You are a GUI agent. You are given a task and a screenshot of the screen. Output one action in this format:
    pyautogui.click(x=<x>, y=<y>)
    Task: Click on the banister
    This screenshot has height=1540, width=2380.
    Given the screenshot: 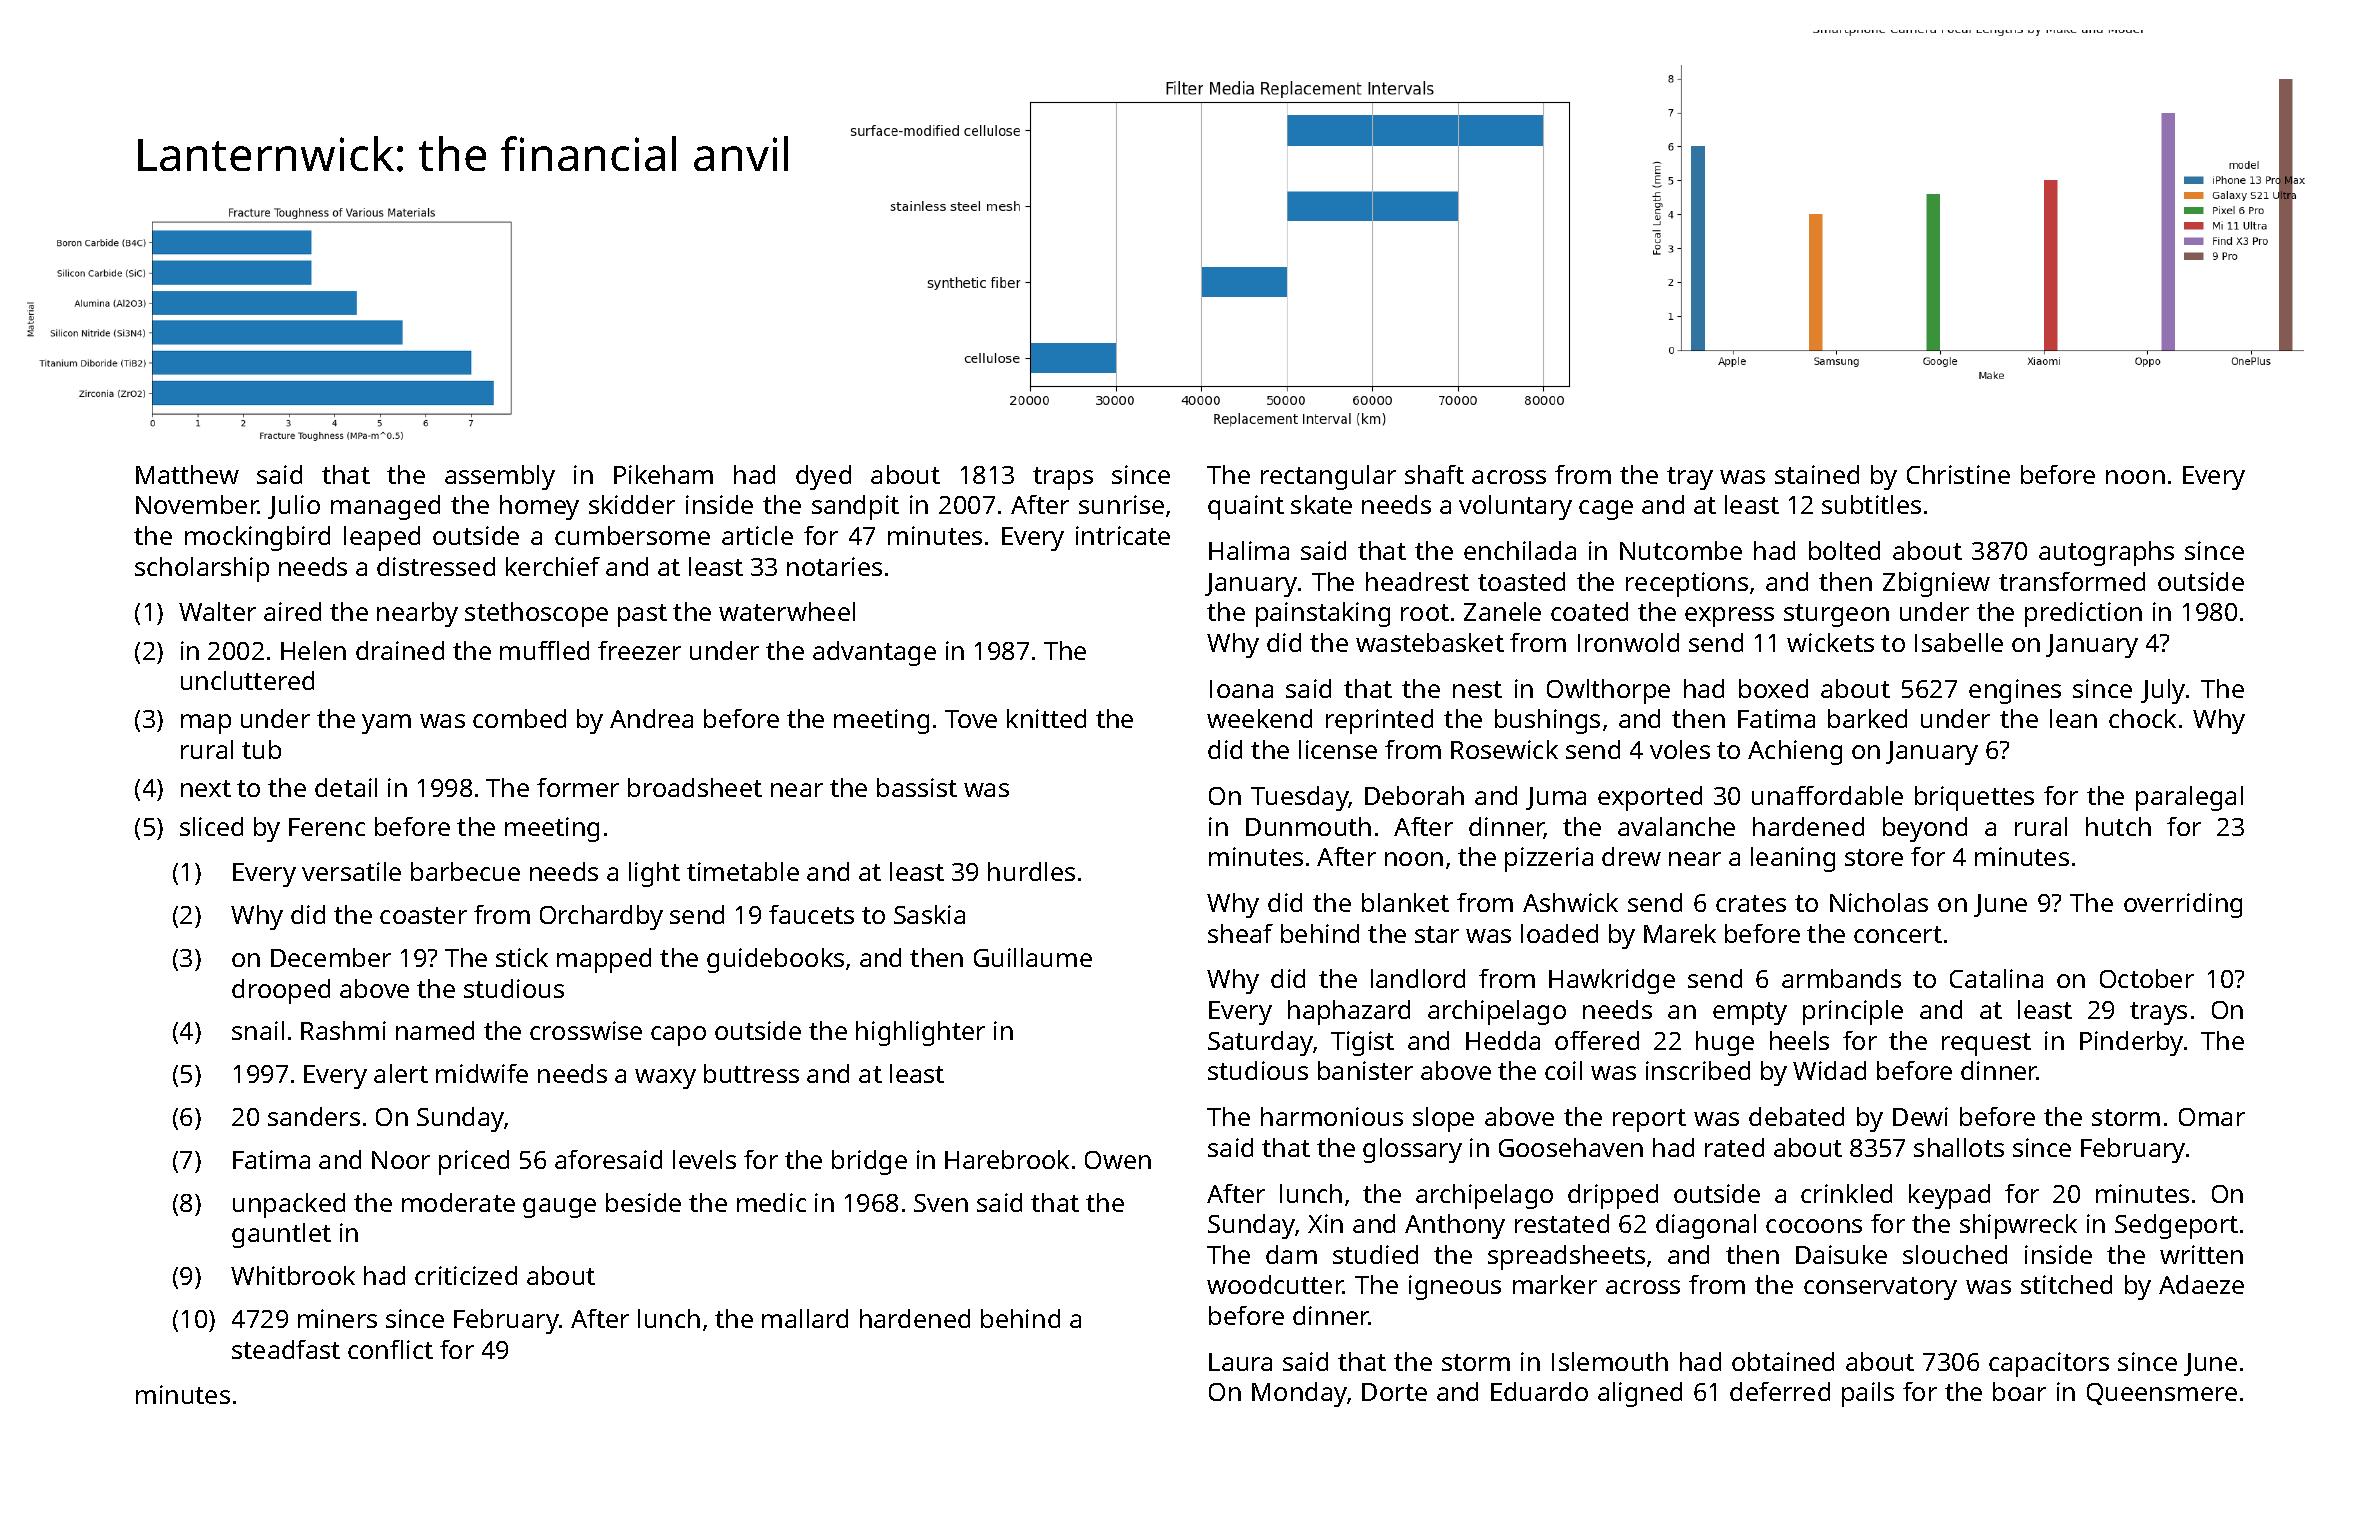 What is the action you would take?
    pyautogui.click(x=1365, y=1070)
